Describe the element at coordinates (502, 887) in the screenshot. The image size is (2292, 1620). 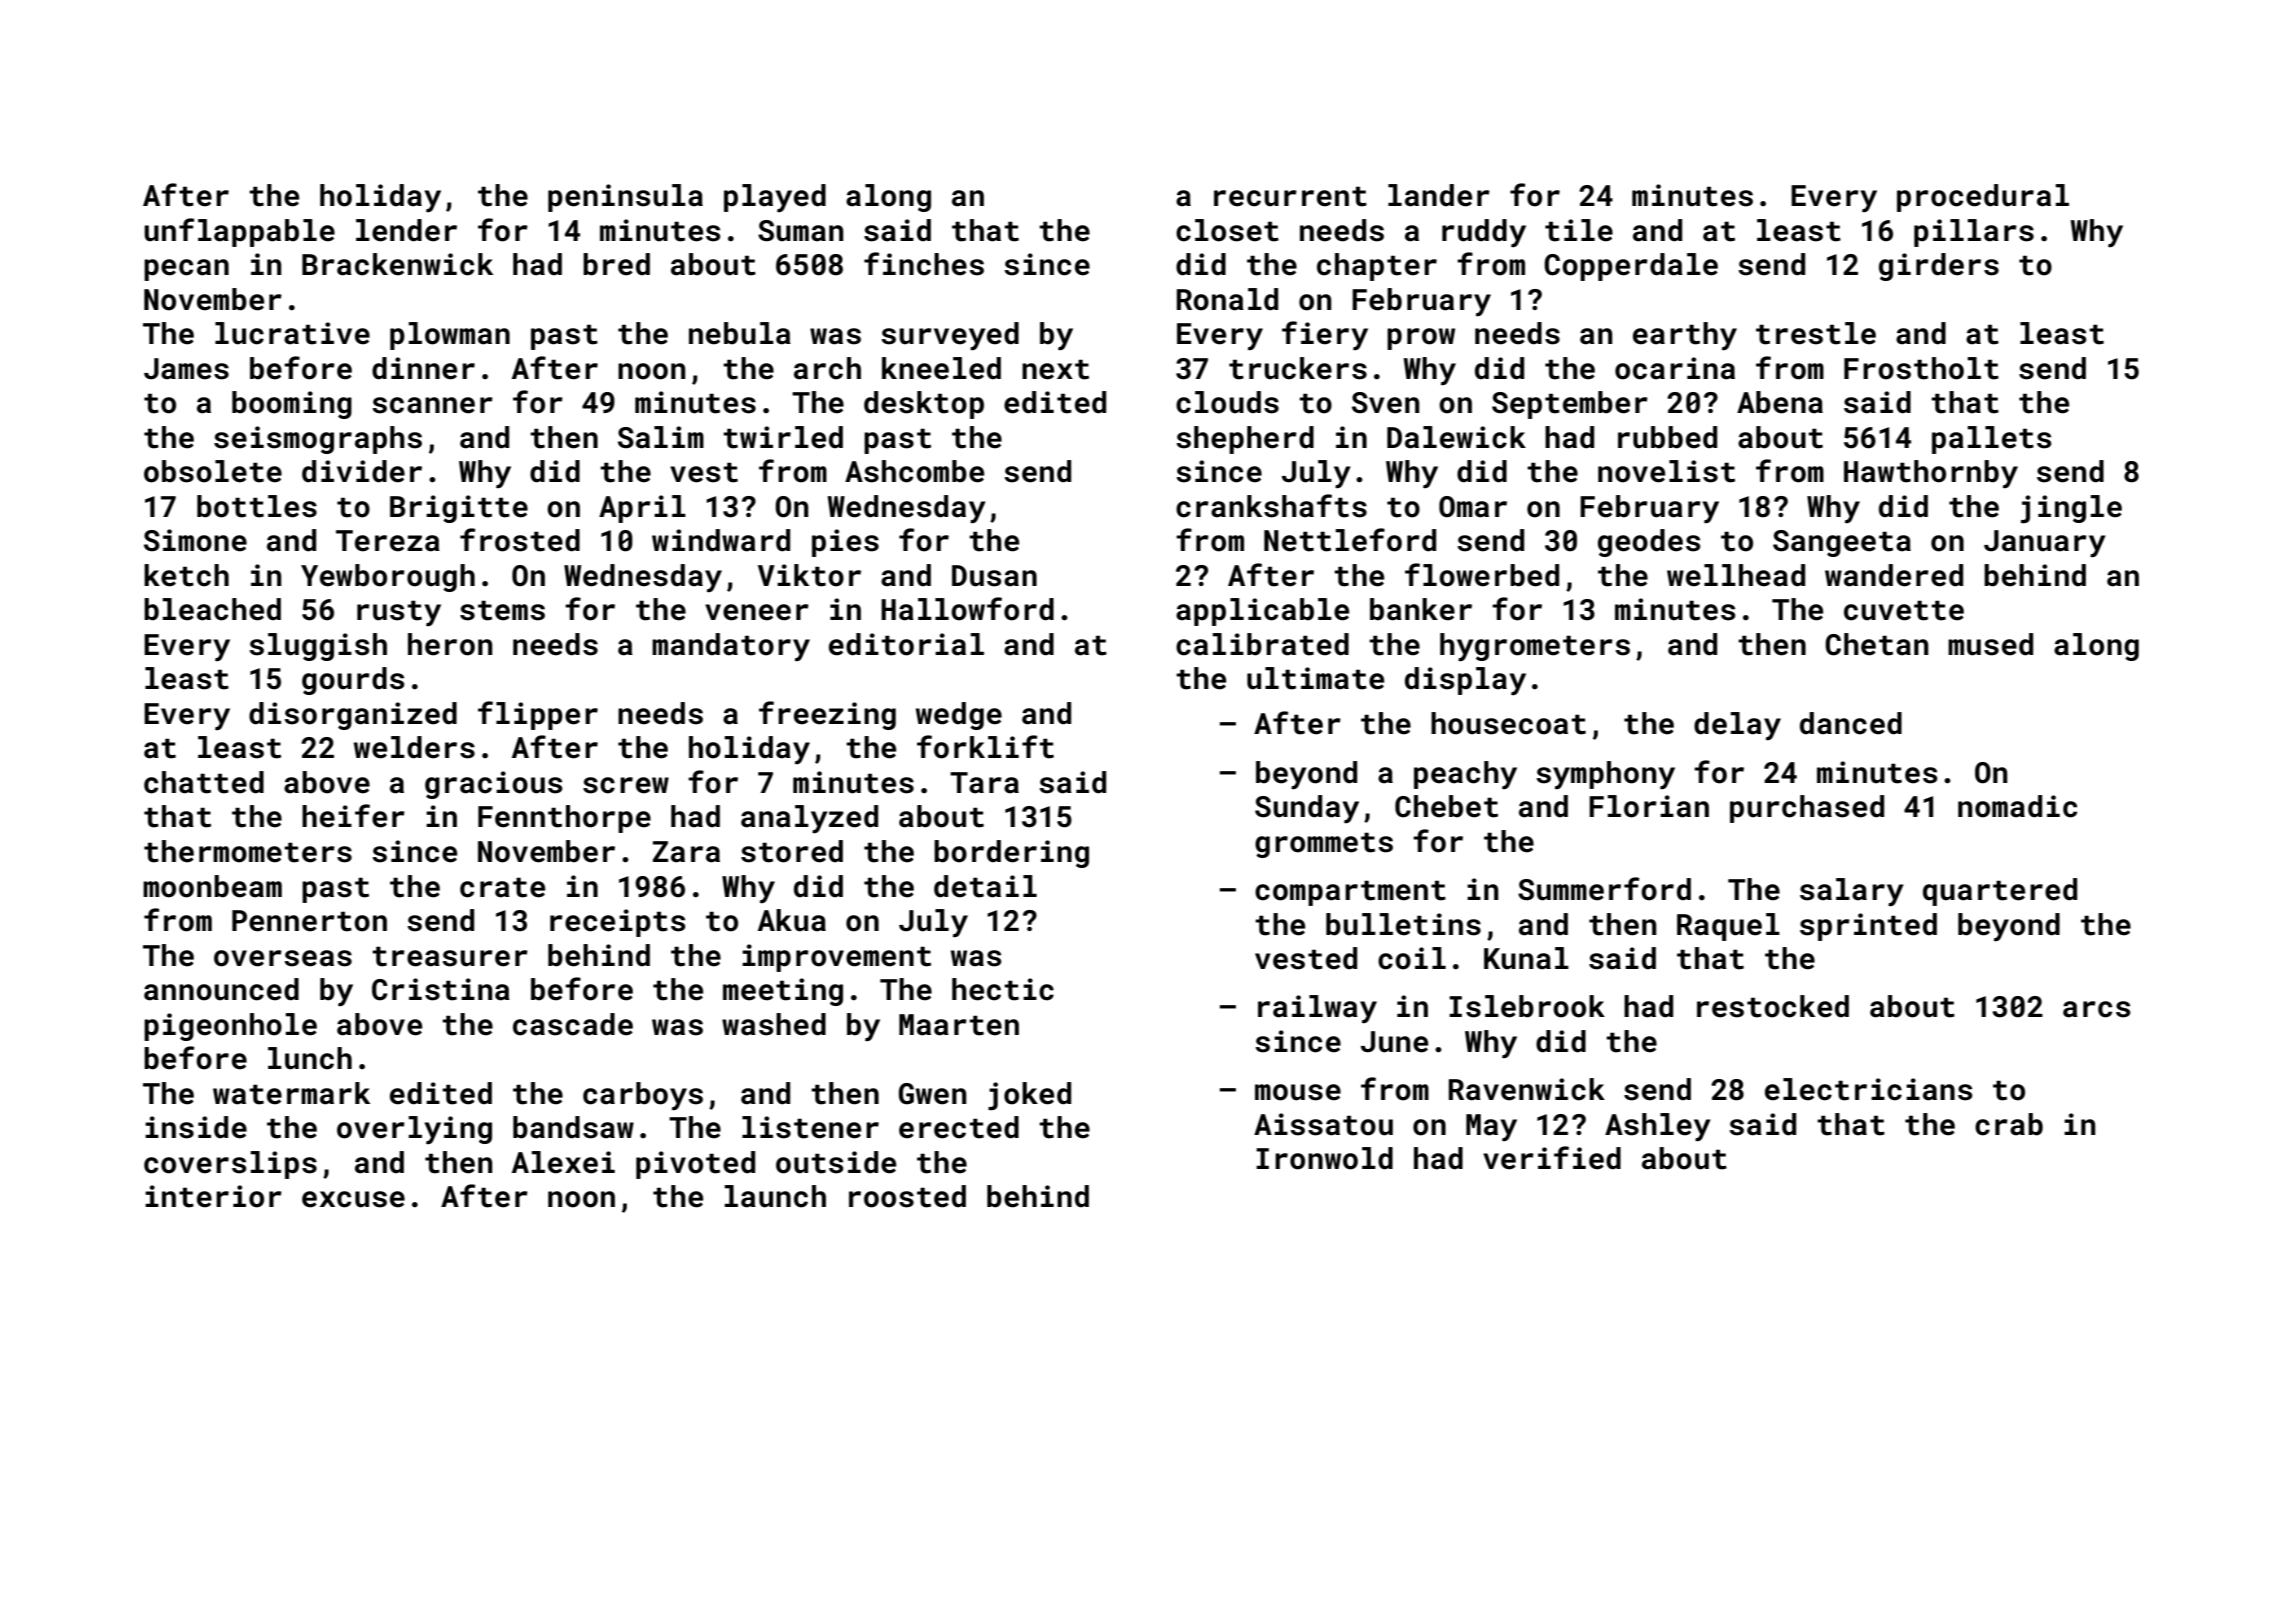
I see `crate` at that location.
